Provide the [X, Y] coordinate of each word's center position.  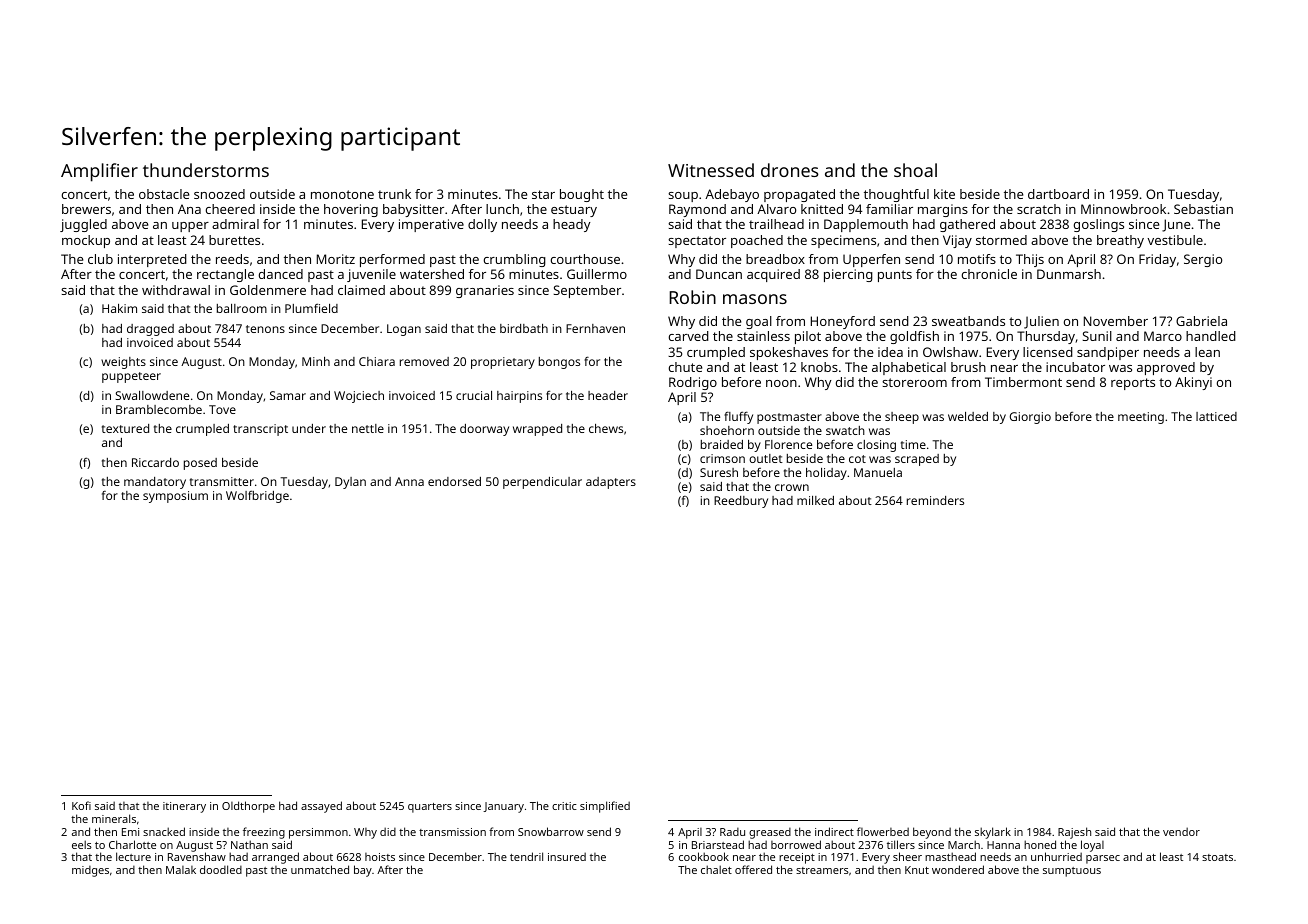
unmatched [320, 869]
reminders [935, 500]
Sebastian [1203, 209]
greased [770, 833]
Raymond [697, 210]
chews [606, 428]
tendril [526, 856]
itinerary [184, 807]
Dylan [350, 483]
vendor [1181, 831]
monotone [342, 194]
